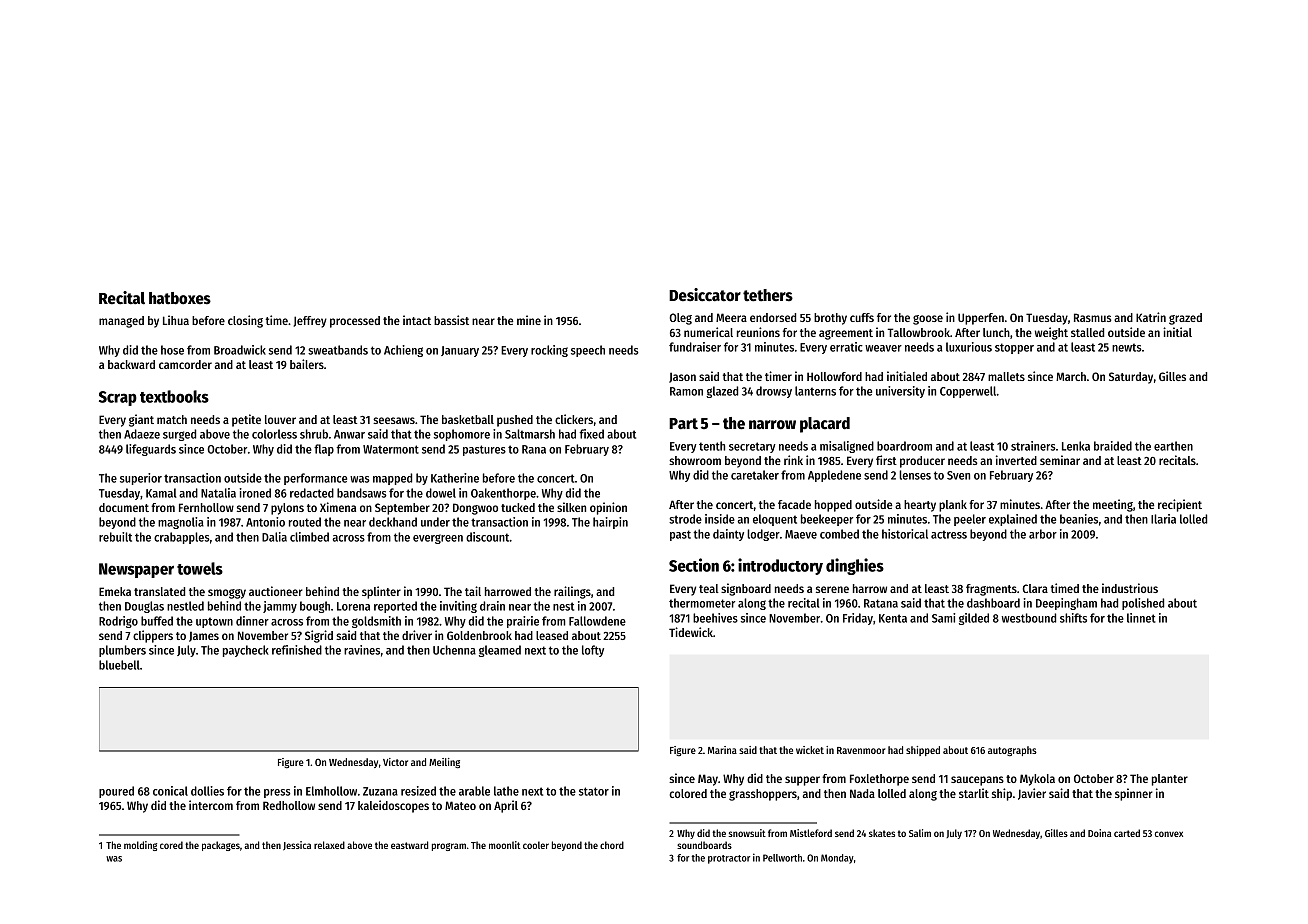 This screenshot has height=924, width=1308. Describe the element at coordinates (768, 295) in the screenshot. I see `tethers` at that location.
